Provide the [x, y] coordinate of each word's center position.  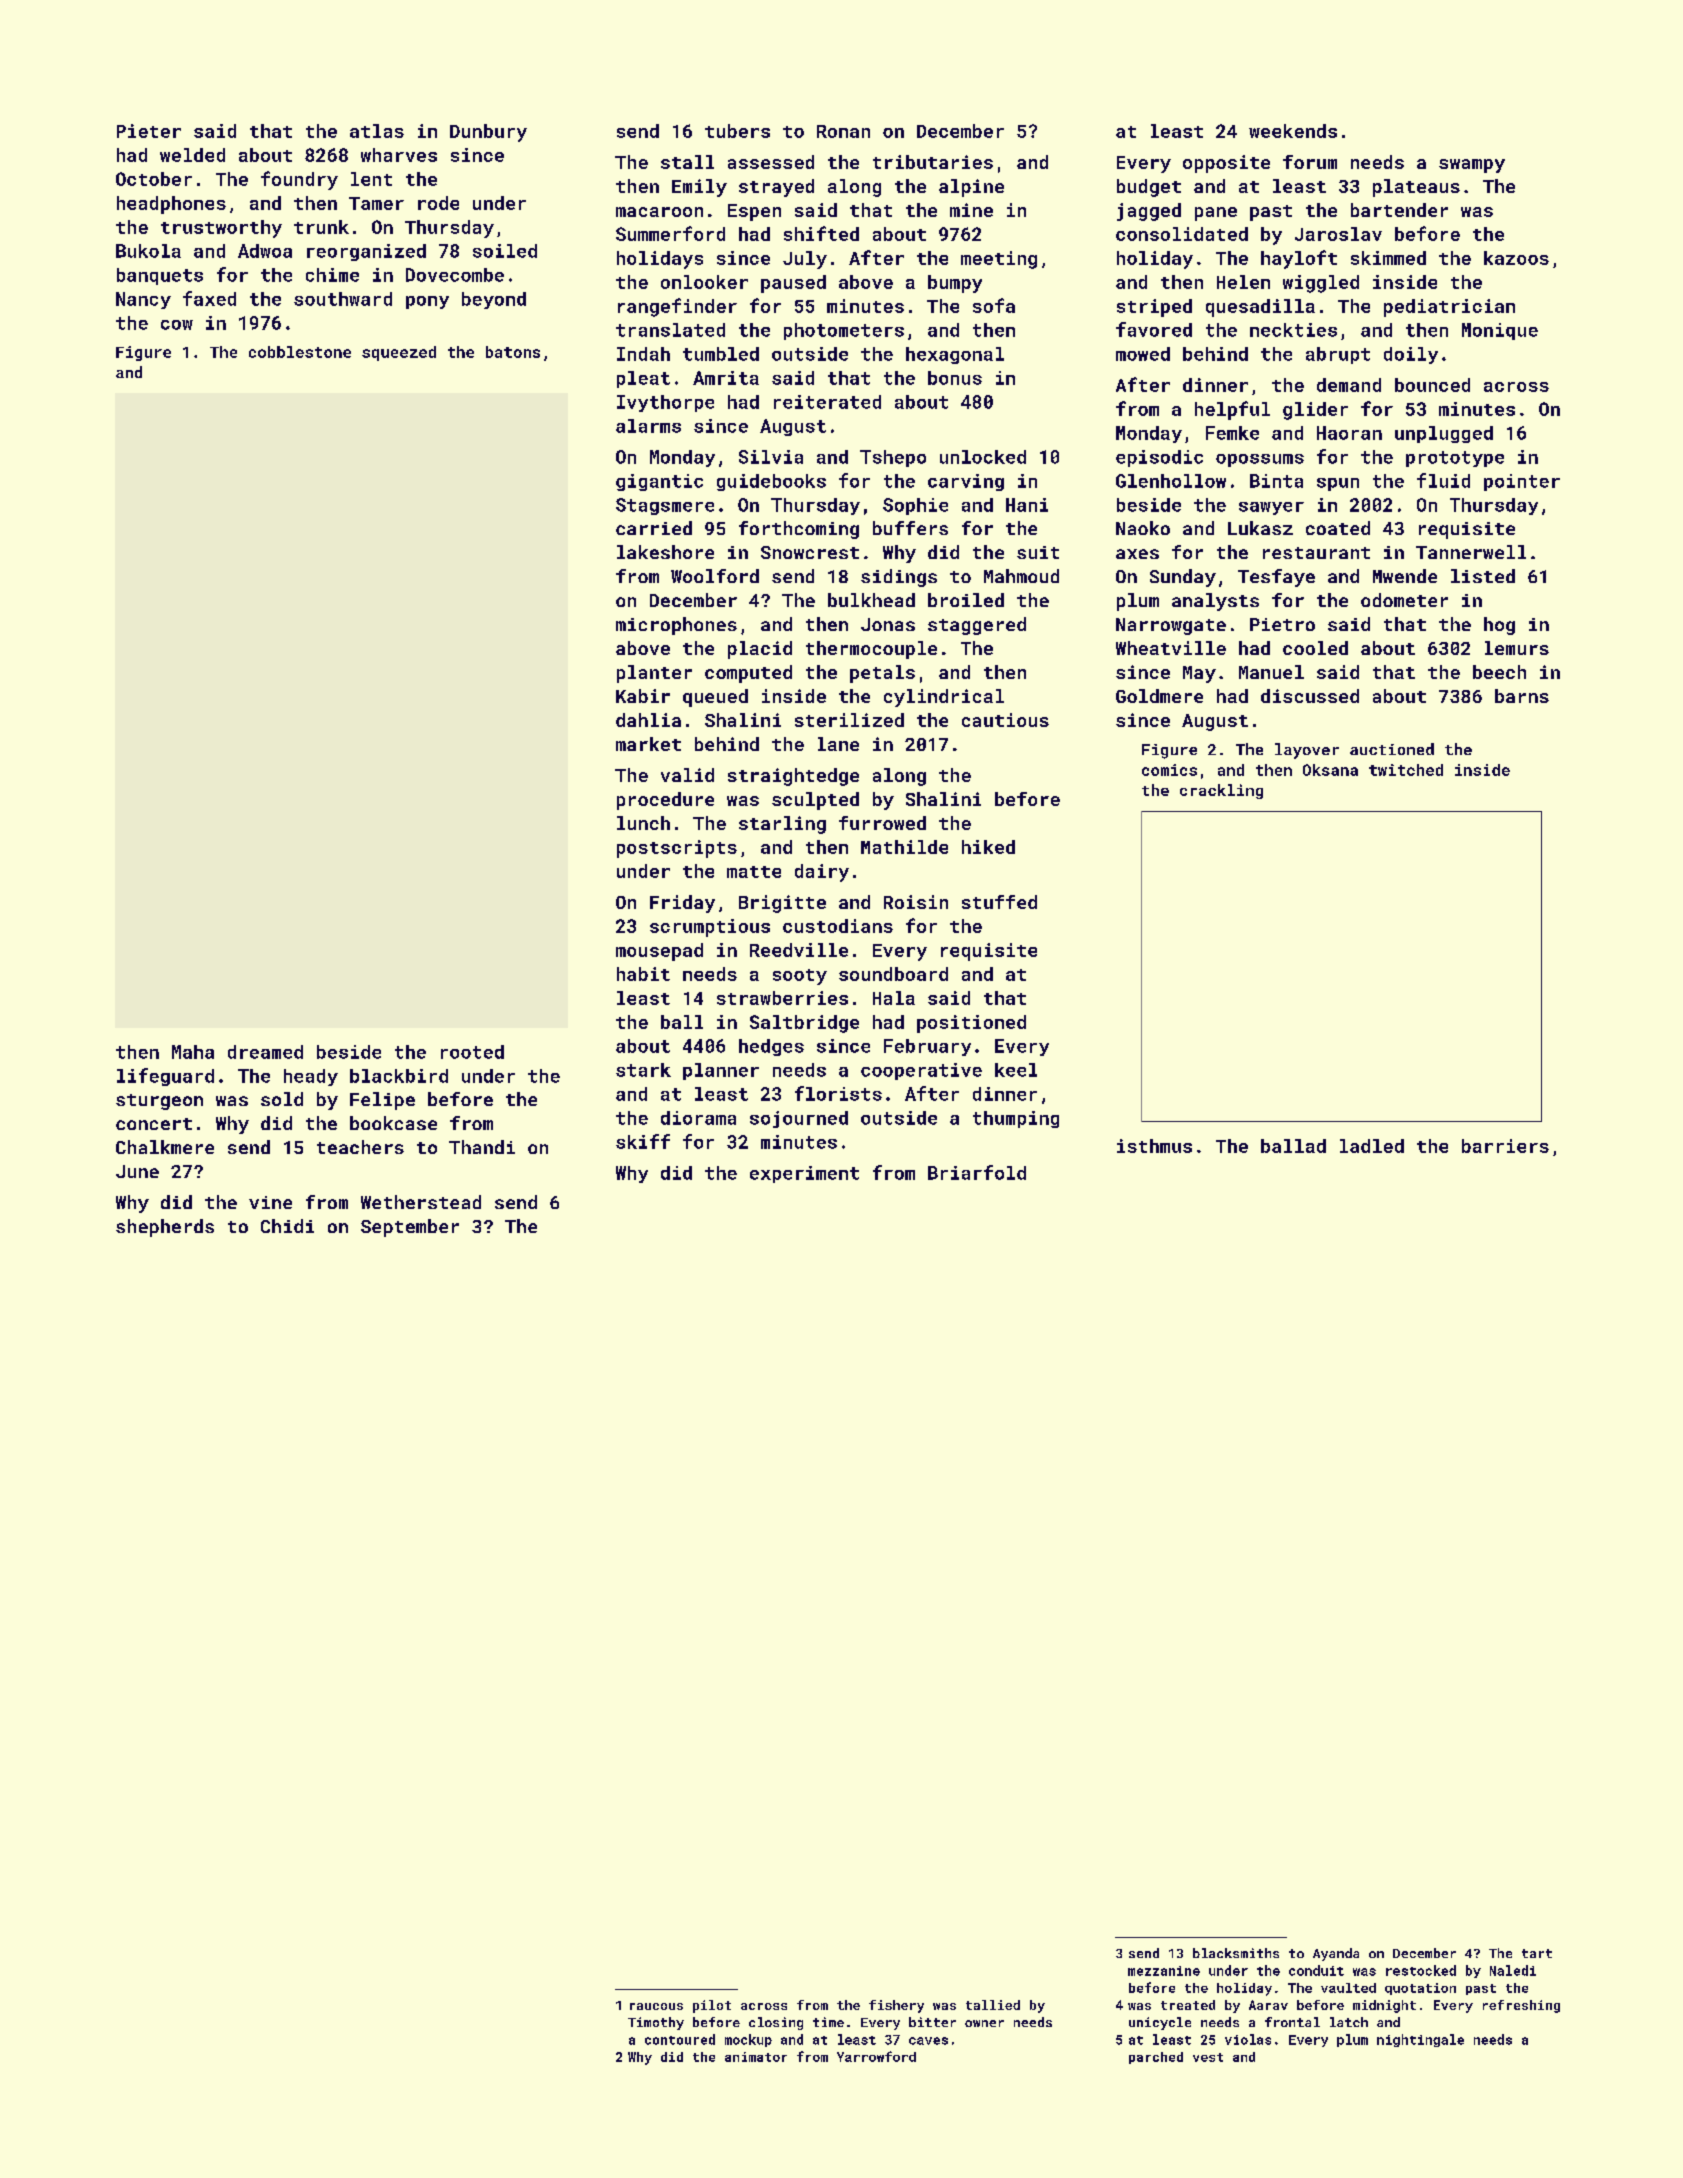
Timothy [656, 2023]
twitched [1406, 770]
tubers [737, 131]
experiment [804, 1174]
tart [1537, 1953]
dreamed [265, 1052]
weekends [1293, 131]
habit [643, 974]
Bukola [148, 251]
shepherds [165, 1228]
